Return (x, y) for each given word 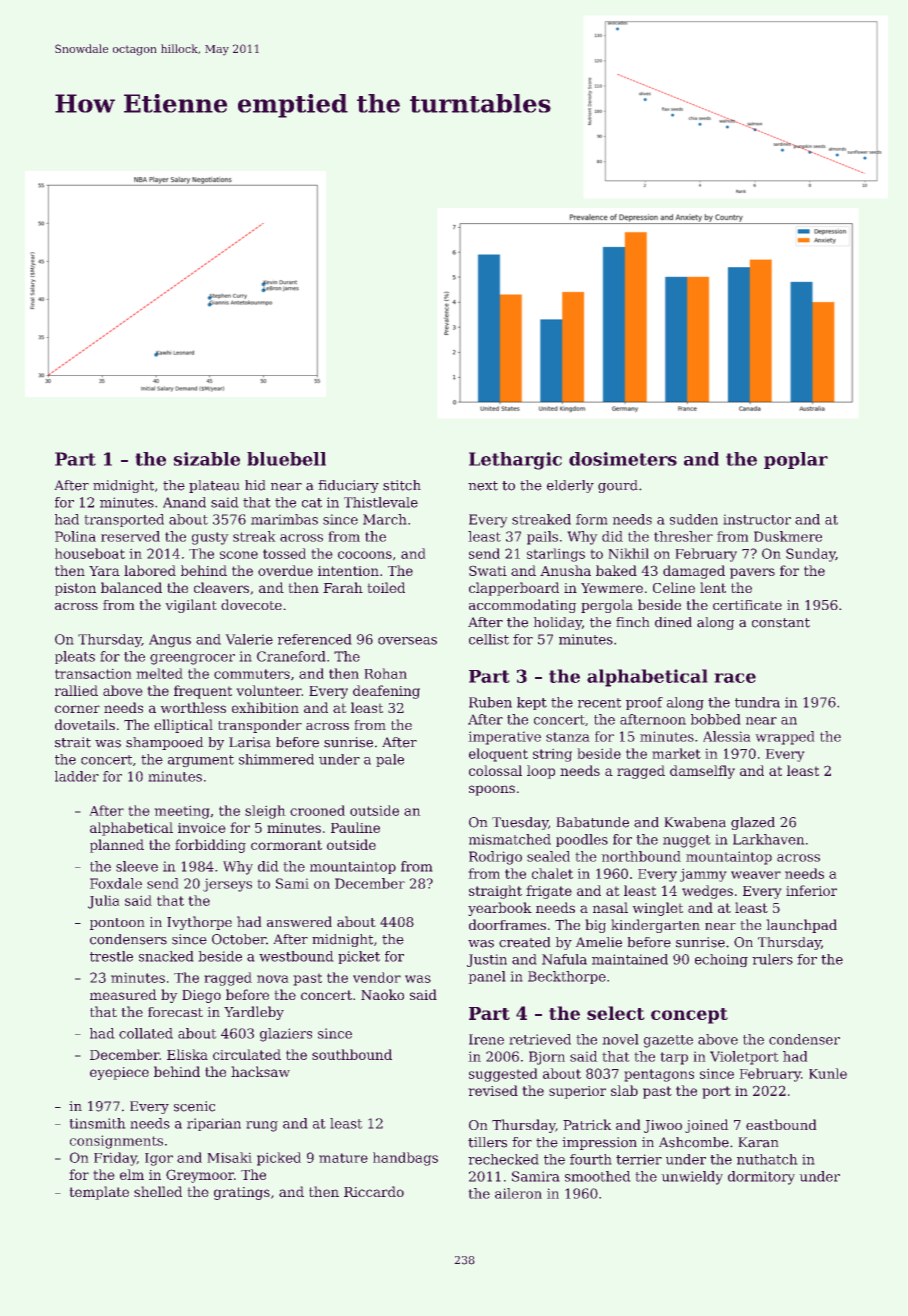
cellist (489, 639)
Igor (159, 1159)
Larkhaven (769, 839)
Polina (75, 536)
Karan (758, 1142)
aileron (518, 1193)
